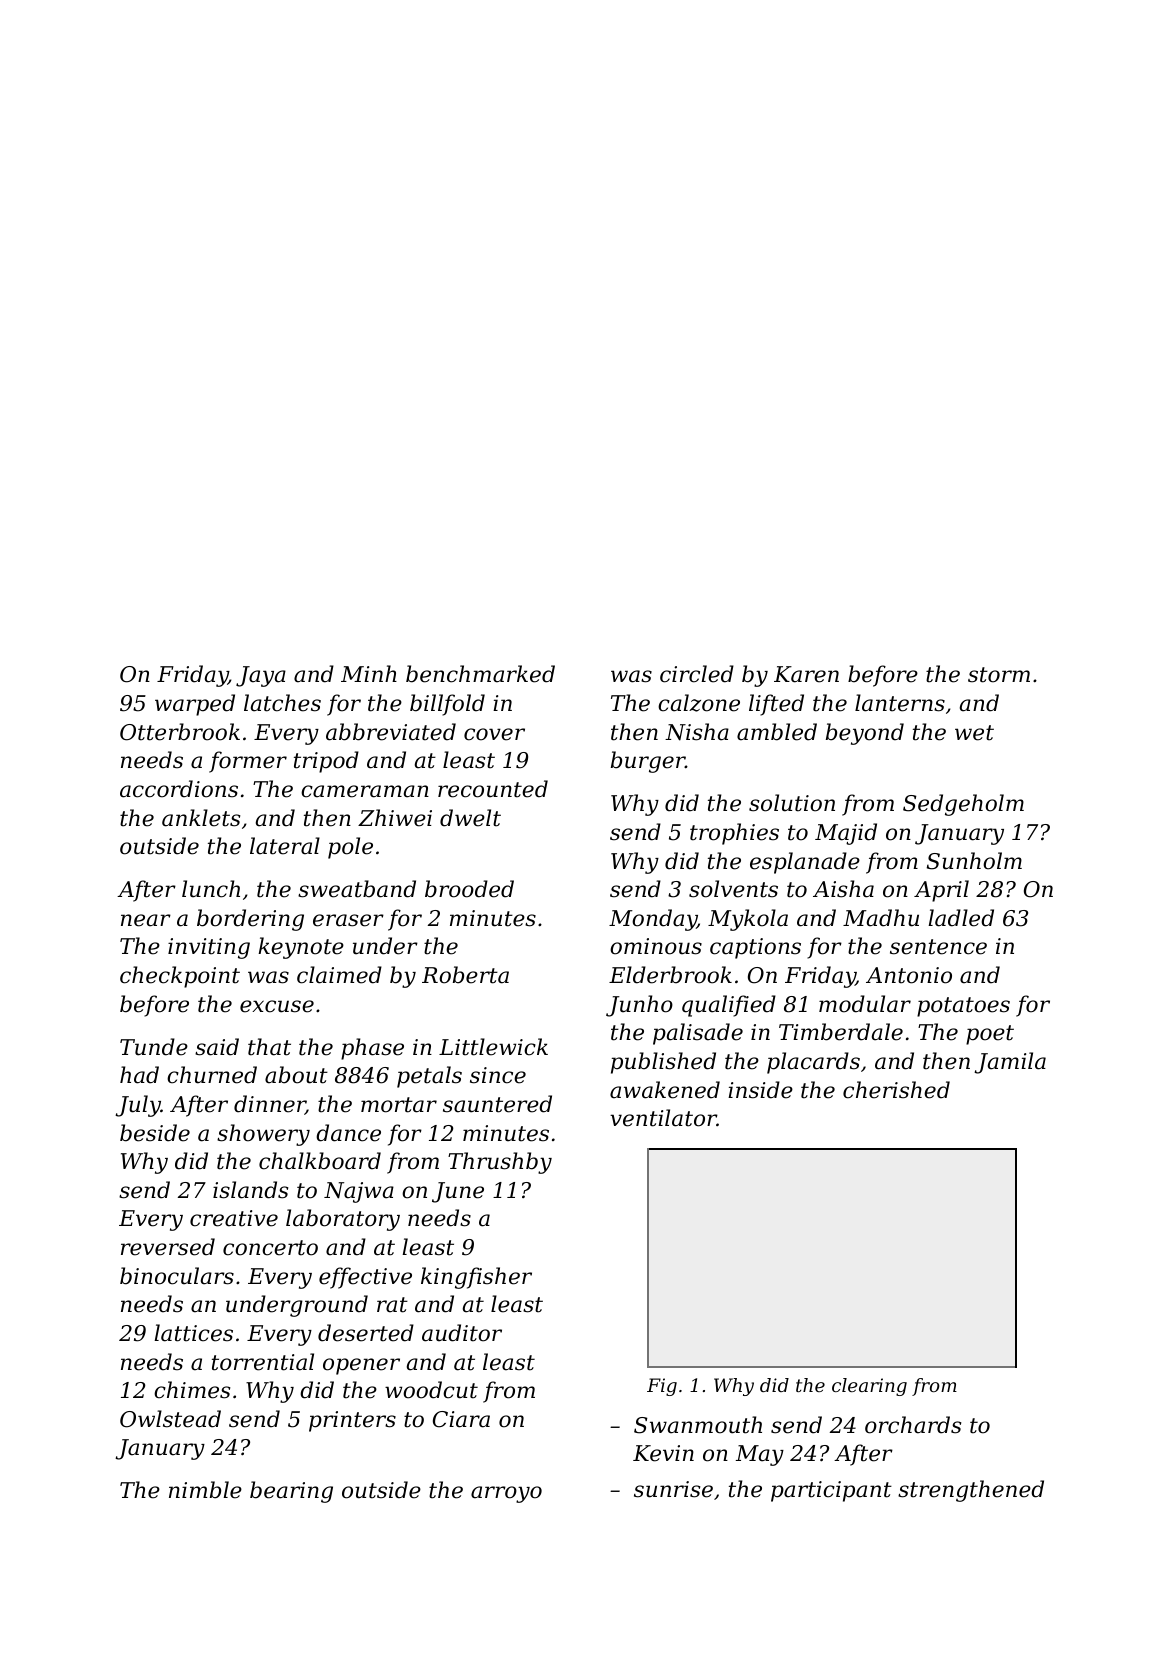 The image size is (1174, 1660). Describe the element at coordinates (170, 1419) in the image. I see `Owlstead` at that location.
